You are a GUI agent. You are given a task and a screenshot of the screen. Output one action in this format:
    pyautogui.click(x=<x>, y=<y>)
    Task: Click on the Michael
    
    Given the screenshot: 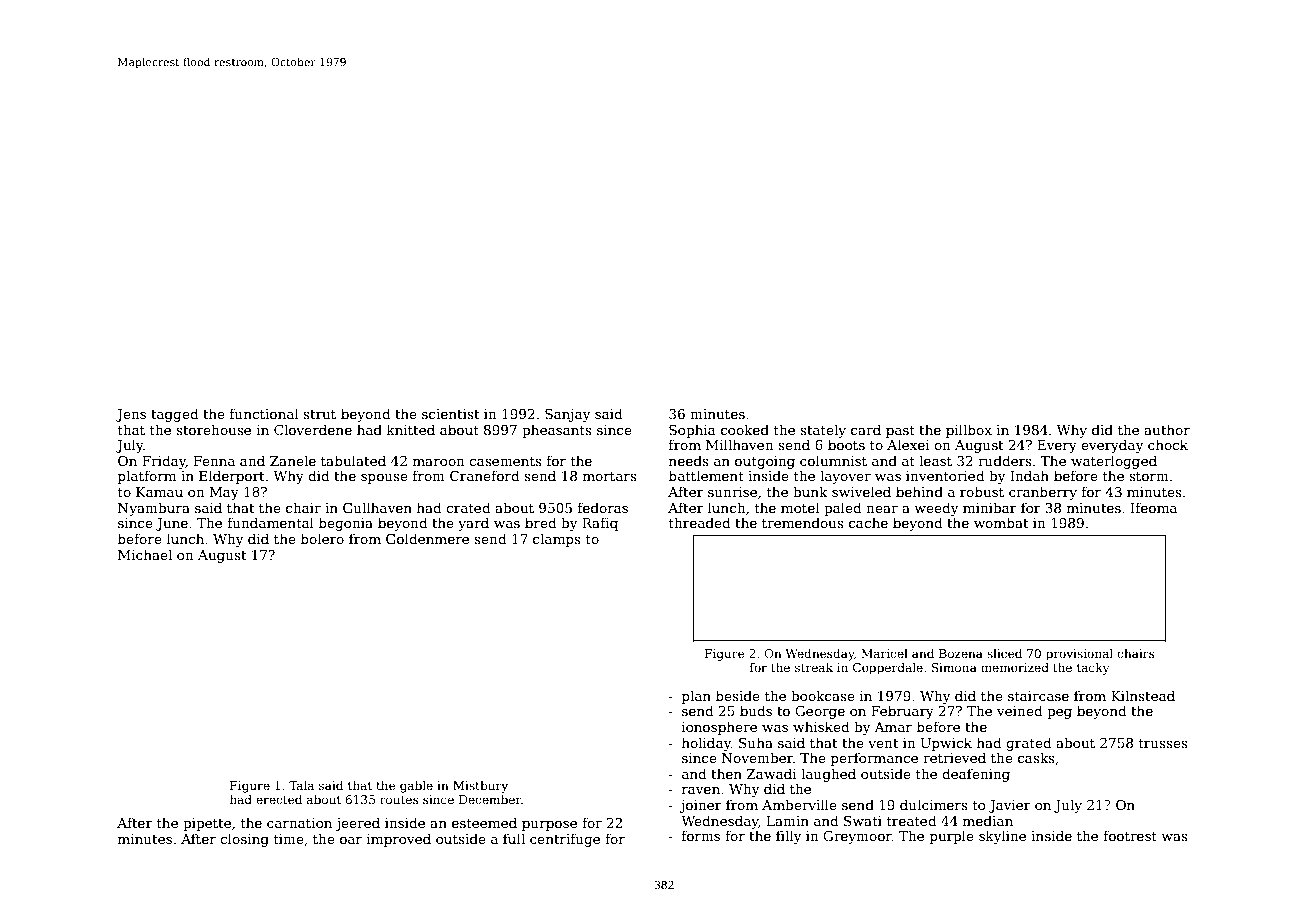 What is the action you would take?
    pyautogui.click(x=145, y=554)
